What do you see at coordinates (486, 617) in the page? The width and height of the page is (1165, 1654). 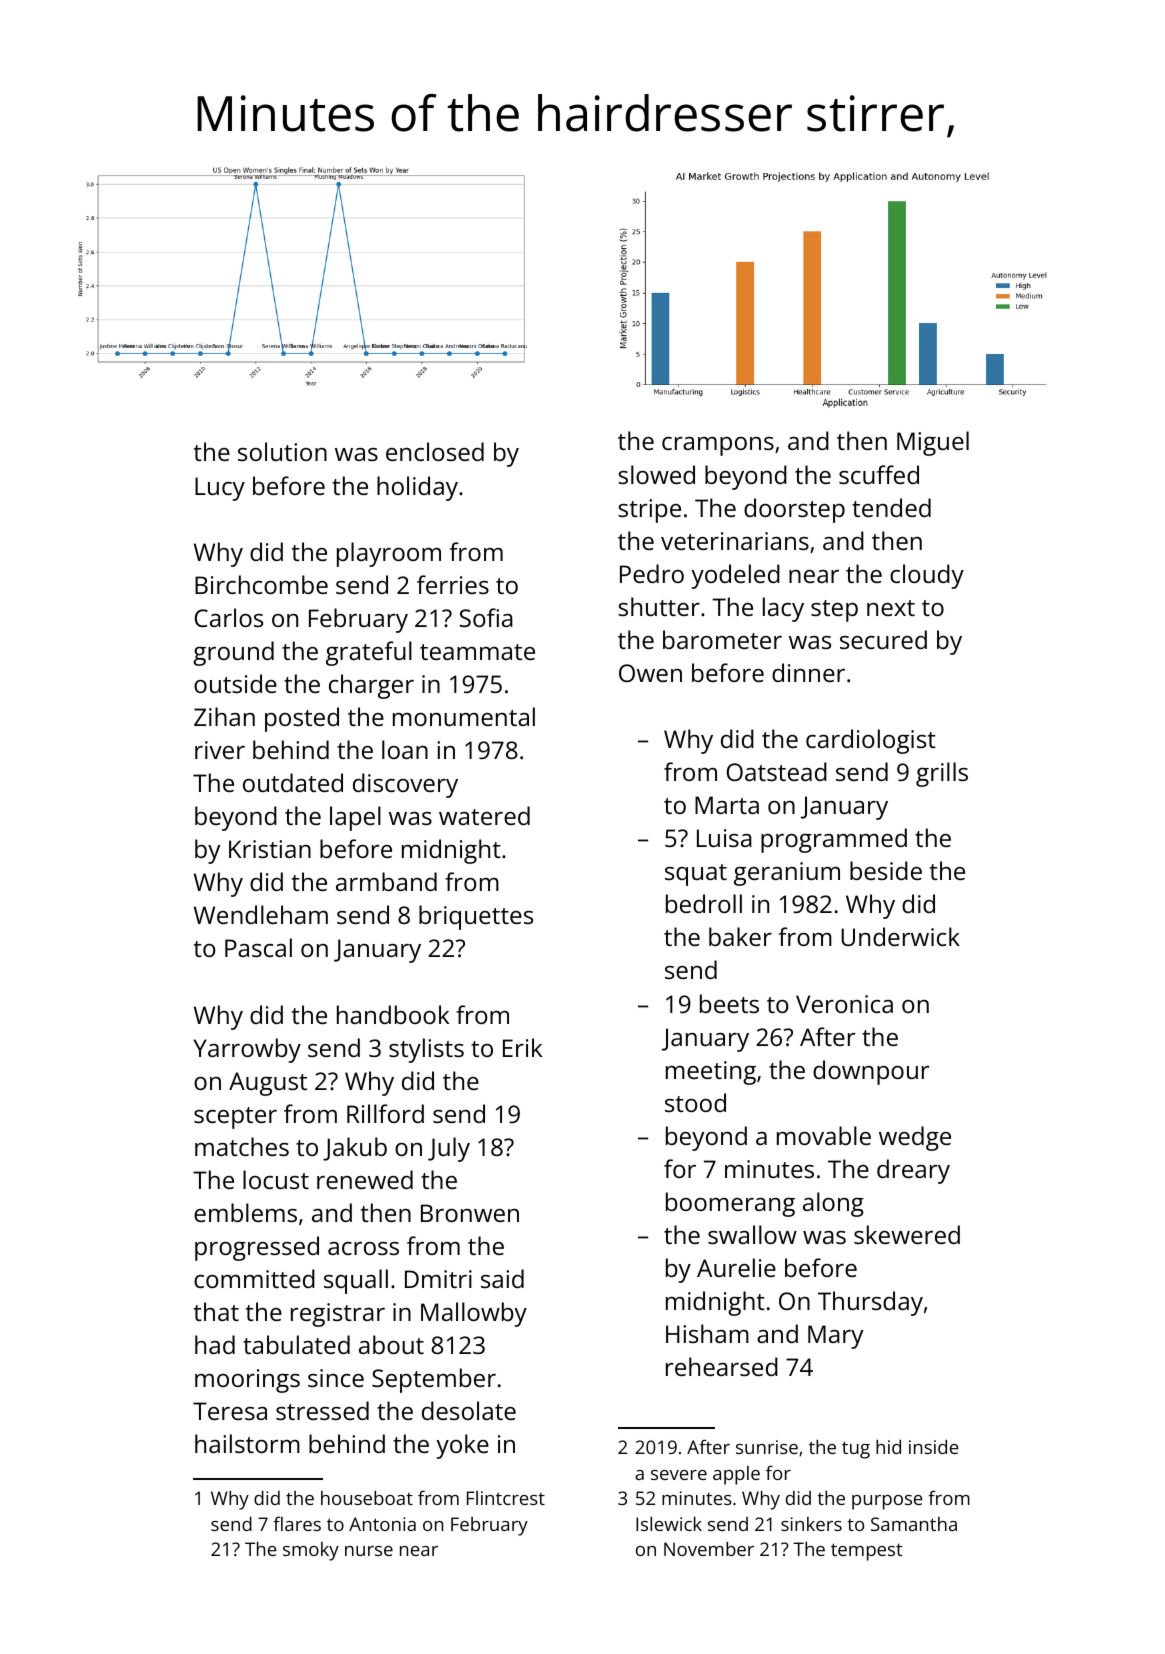 I see `Sofia` at bounding box center [486, 617].
